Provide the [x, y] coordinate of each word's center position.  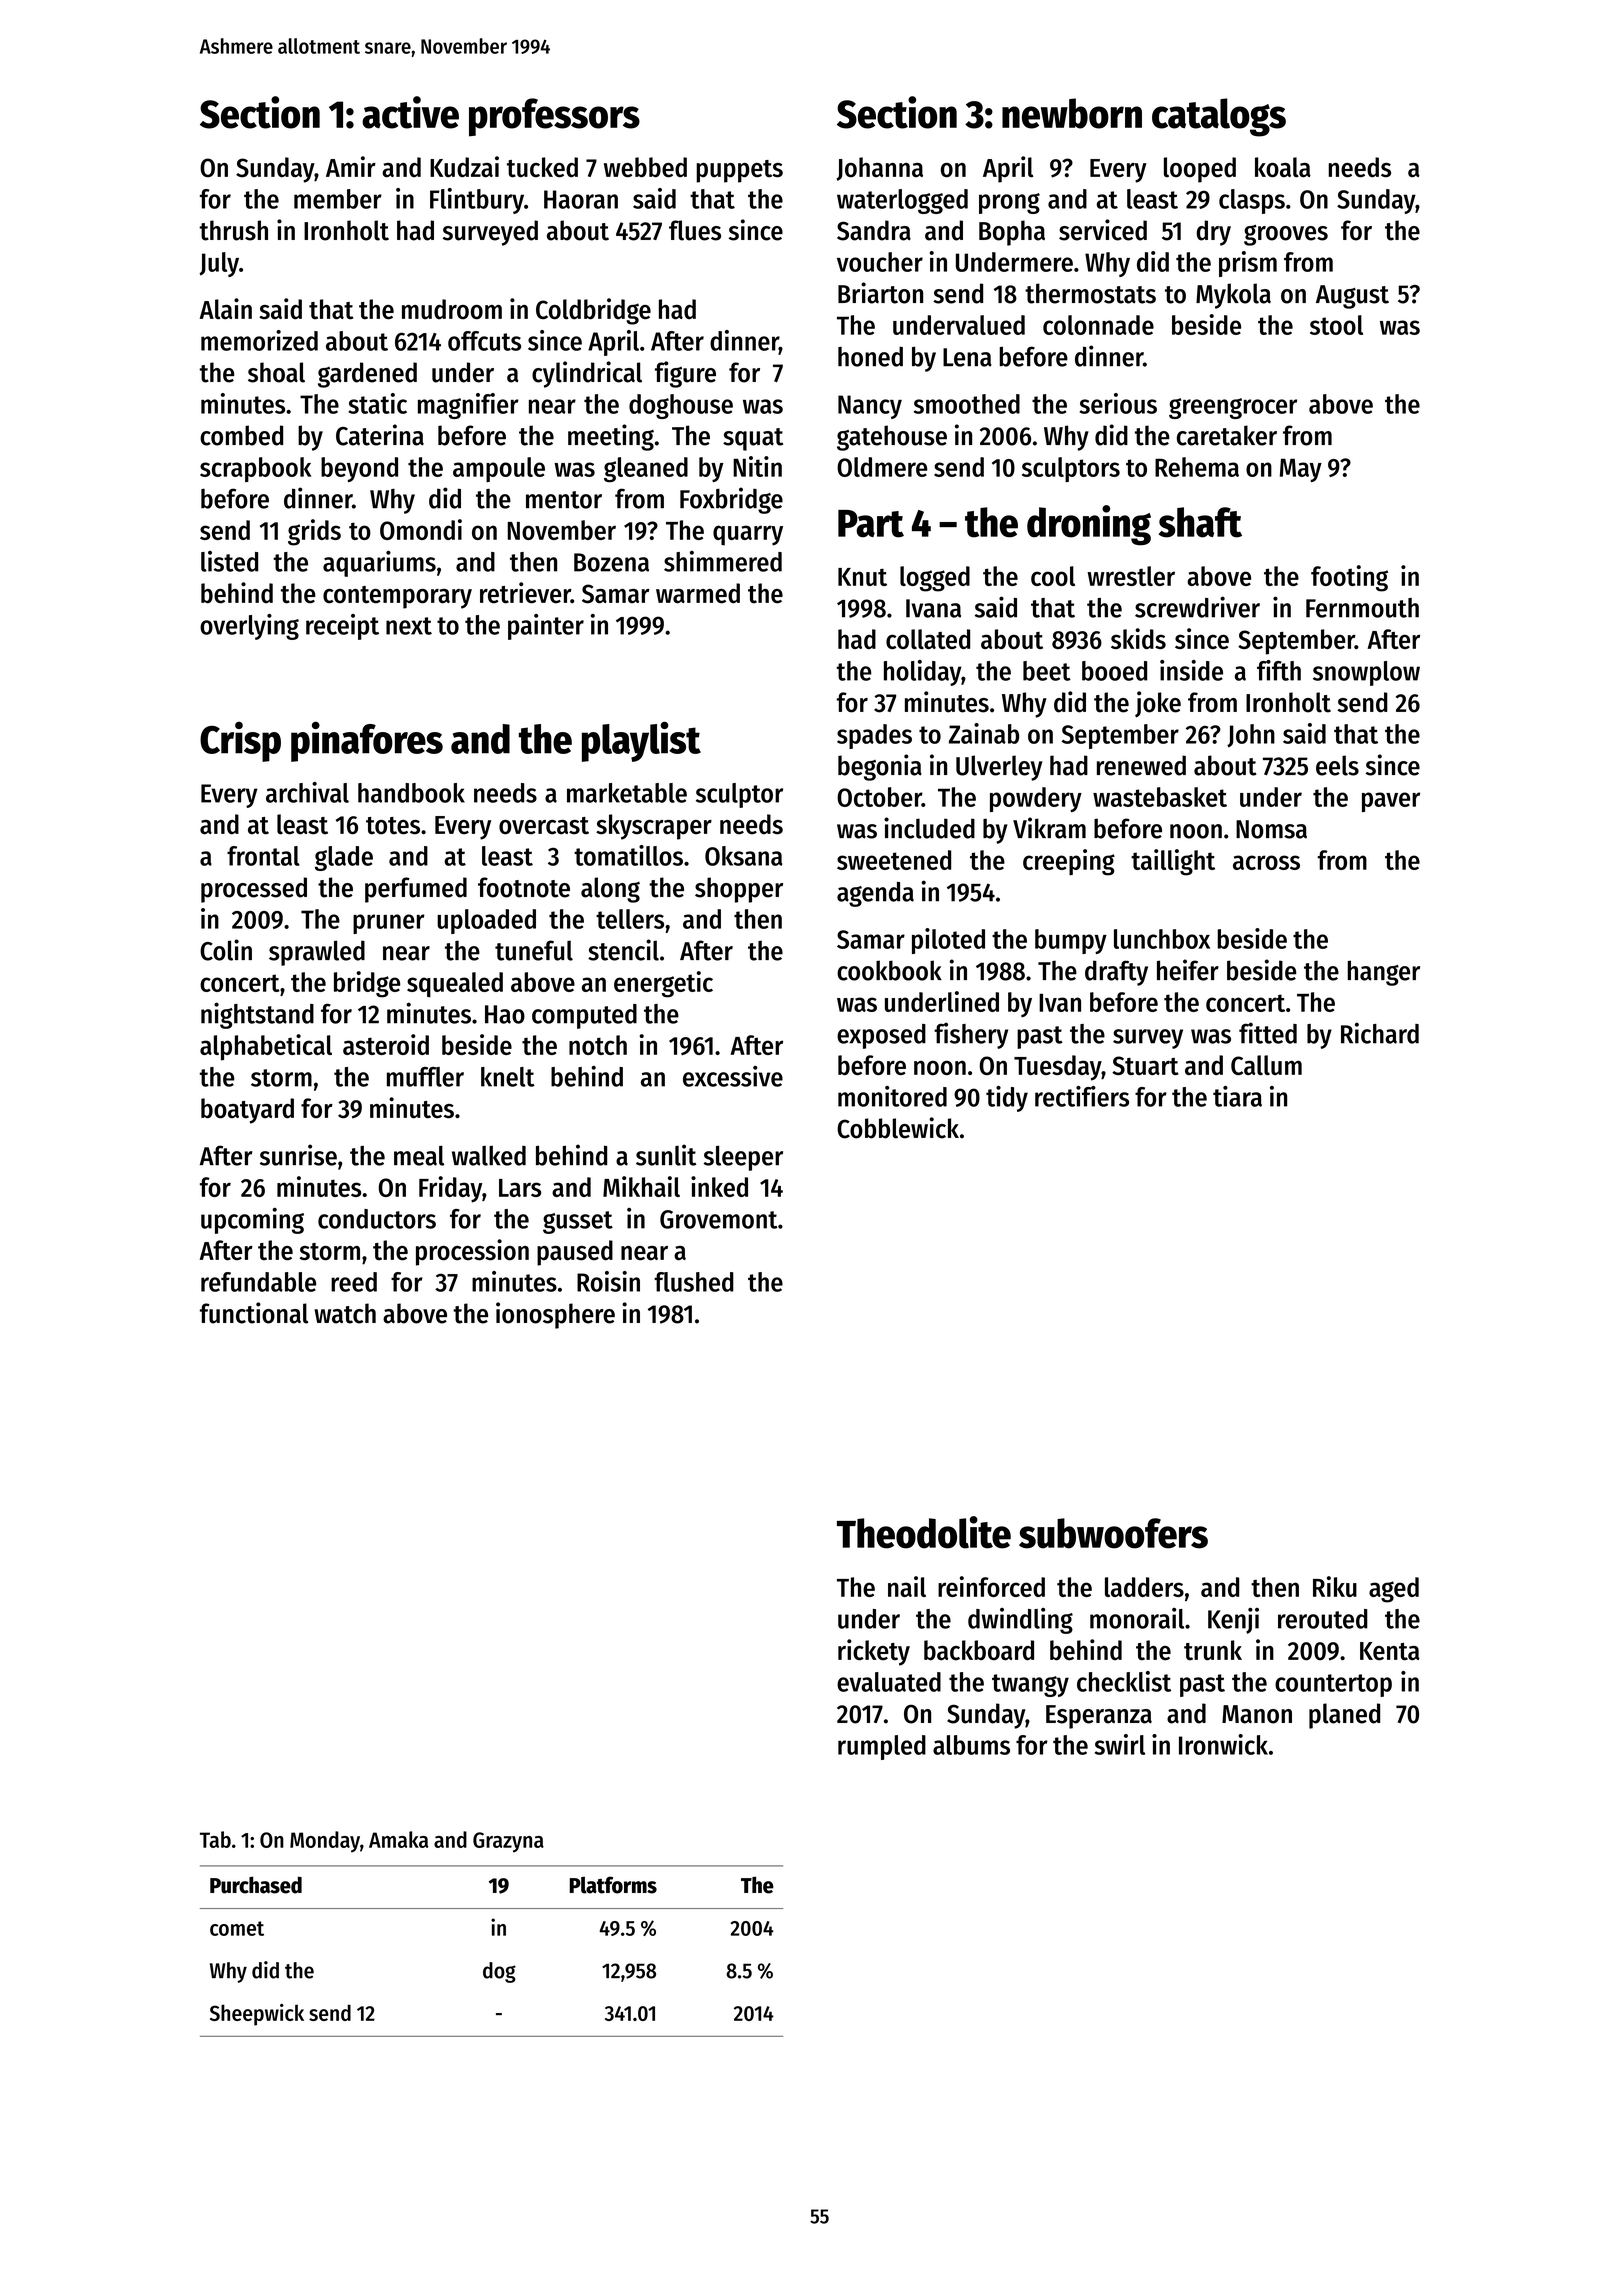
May [1301, 470]
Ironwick [1223, 1744]
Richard [1380, 1033]
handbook [411, 793]
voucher [880, 262]
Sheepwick [257, 2015]
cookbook [889, 970]
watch [345, 1313]
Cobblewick [898, 1128]
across [1266, 862]
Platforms [613, 1885]
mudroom [452, 309]
